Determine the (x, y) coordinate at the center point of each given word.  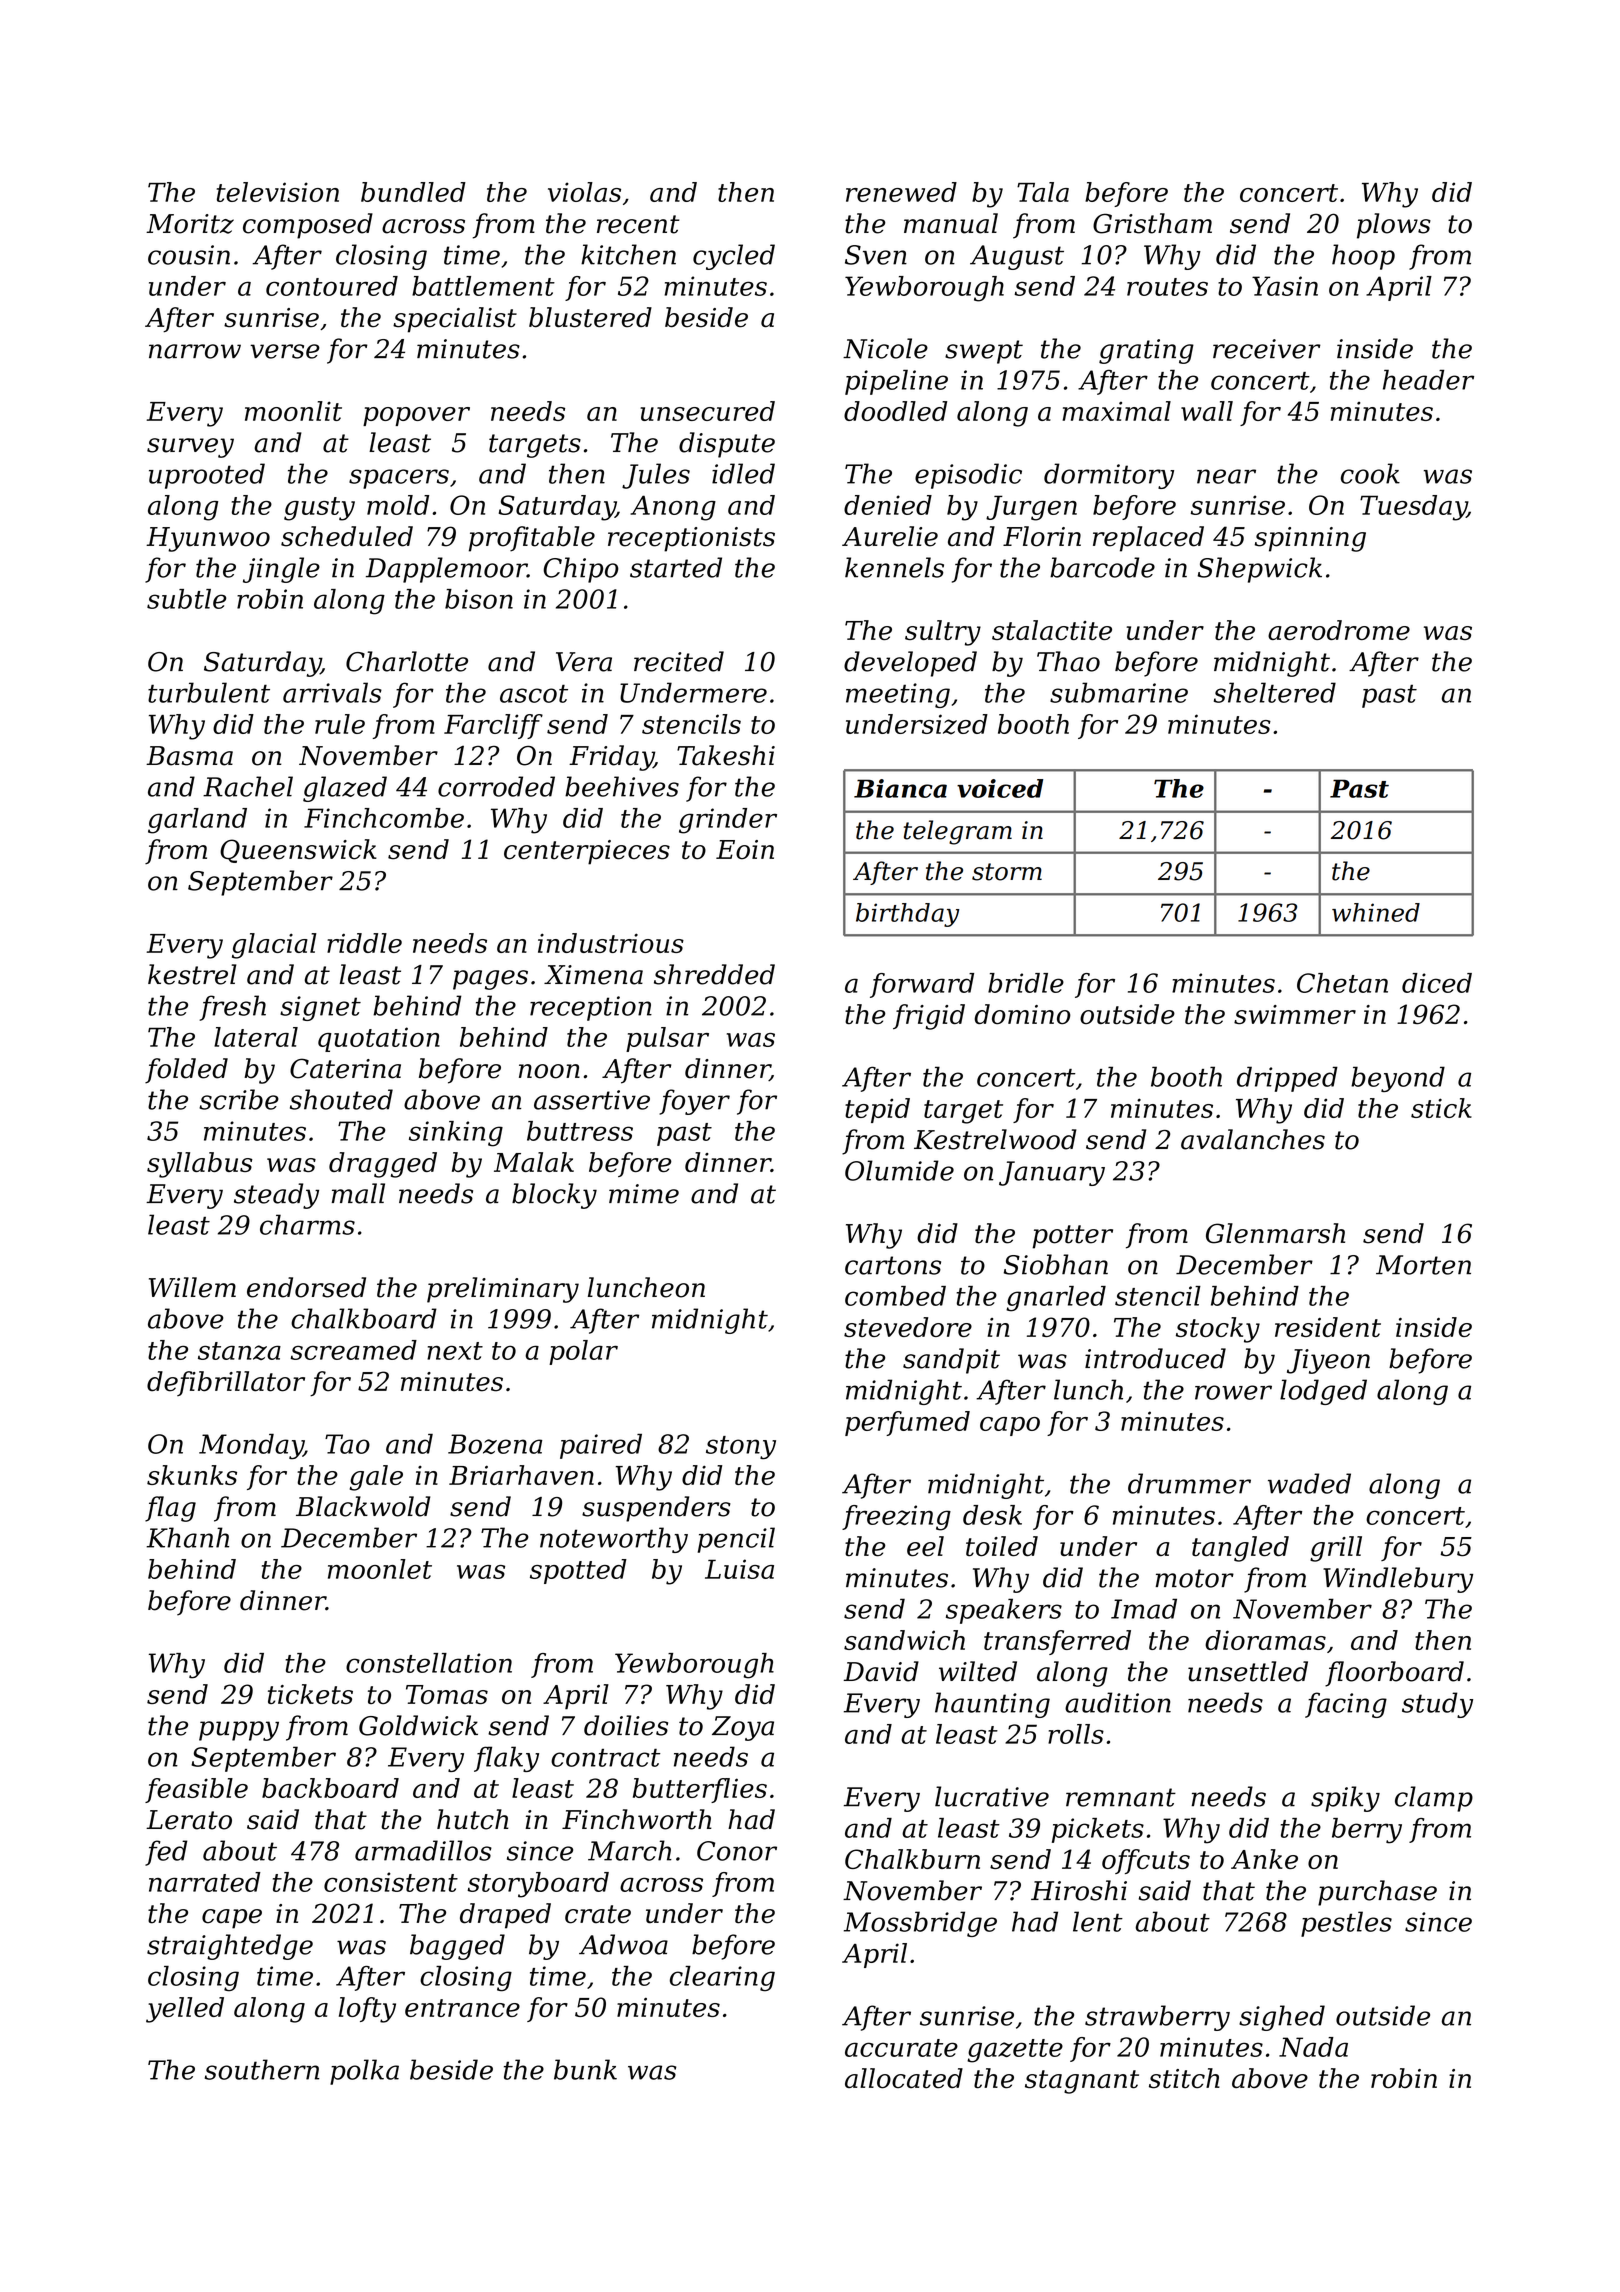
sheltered (1275, 692)
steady (276, 1196)
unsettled (1248, 1671)
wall (1207, 411)
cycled (734, 257)
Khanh (187, 1537)
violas (584, 192)
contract (605, 1758)
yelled (185, 2010)
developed (910, 664)
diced (1437, 983)
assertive (592, 1100)
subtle (186, 599)
